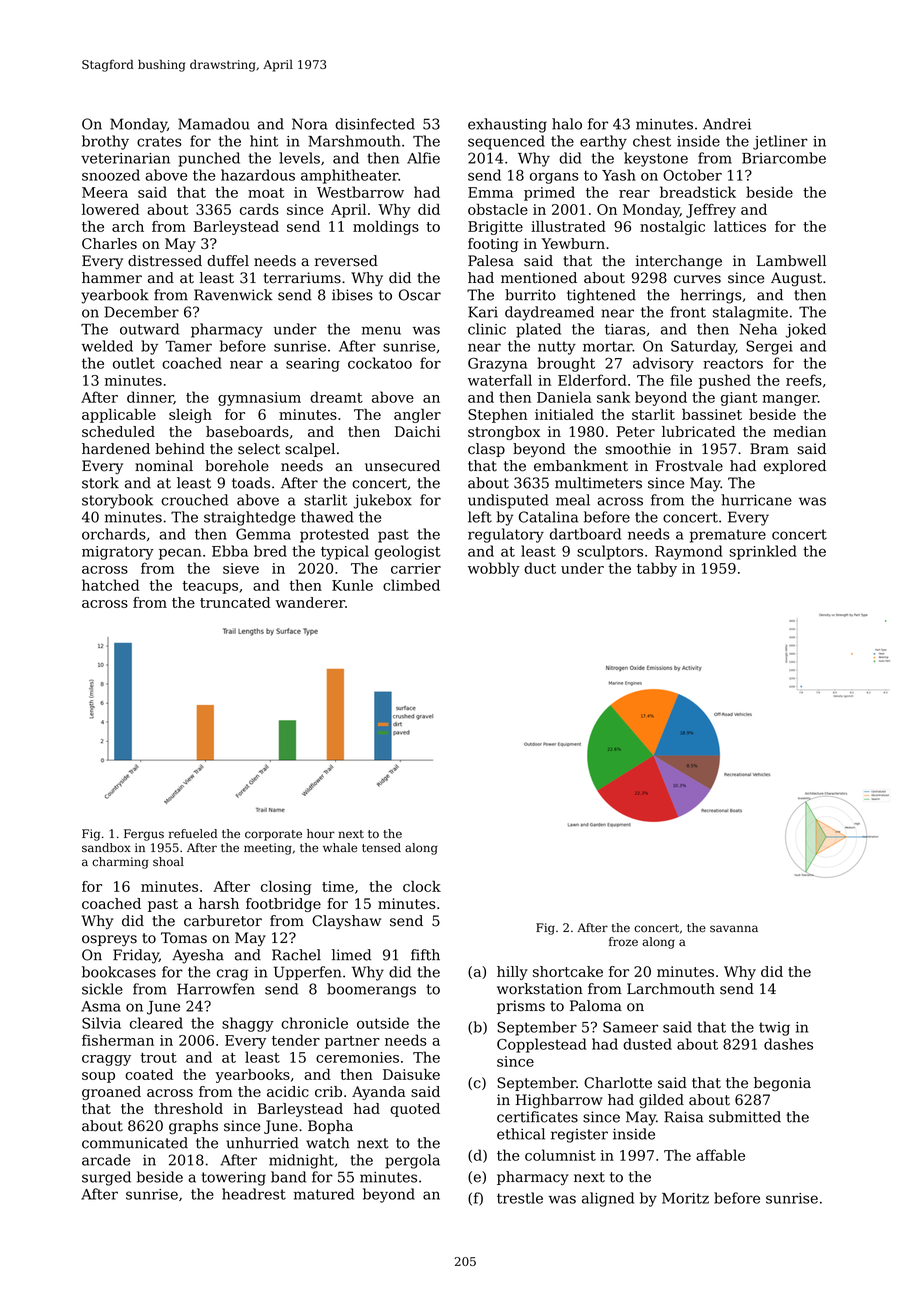  Describe the element at coordinates (727, 124) in the image. I see `Andrei` at that location.
